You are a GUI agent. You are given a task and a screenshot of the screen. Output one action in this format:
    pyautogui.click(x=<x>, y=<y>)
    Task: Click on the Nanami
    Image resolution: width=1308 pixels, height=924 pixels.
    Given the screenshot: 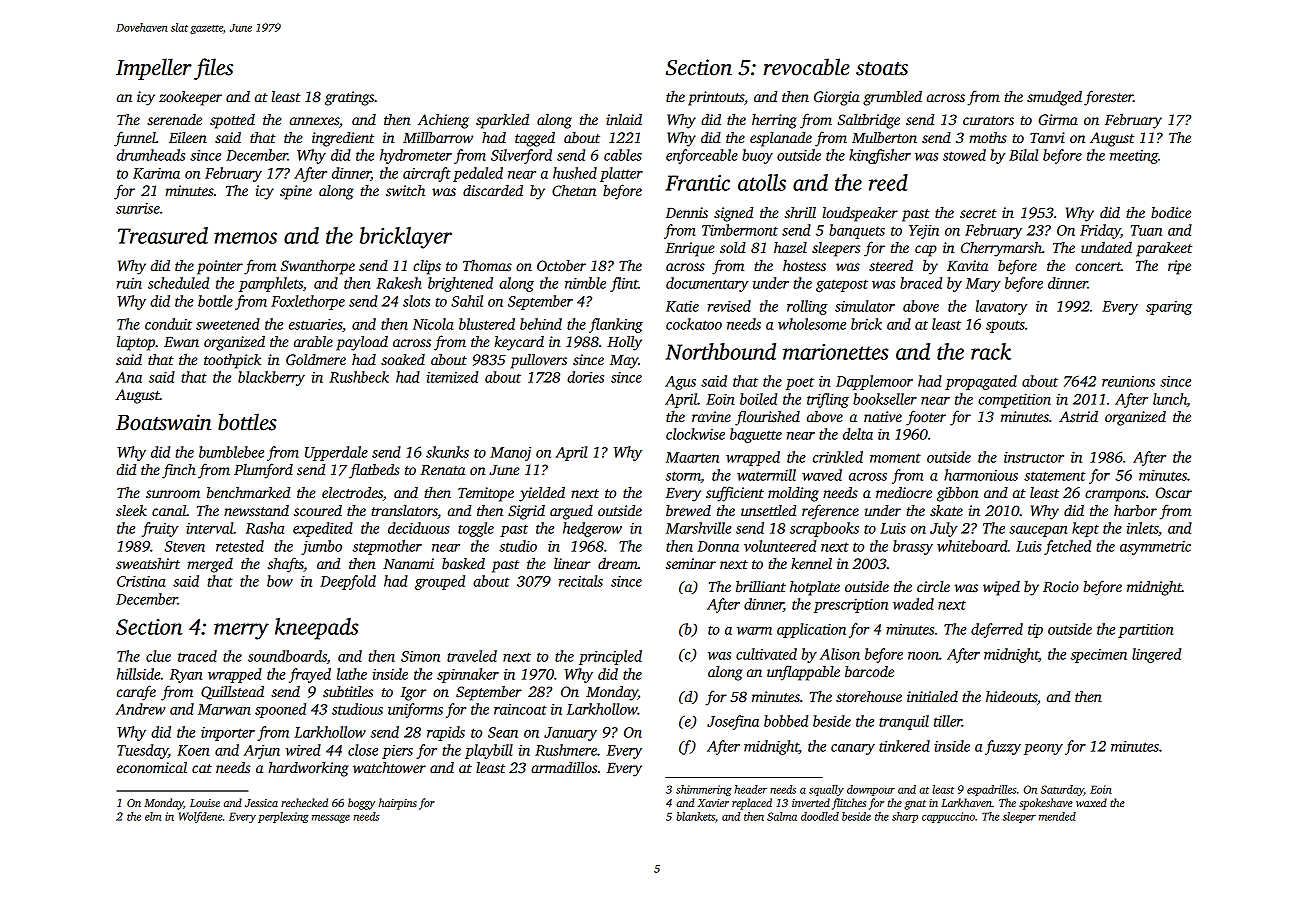 What is the action you would take?
    pyautogui.click(x=408, y=563)
